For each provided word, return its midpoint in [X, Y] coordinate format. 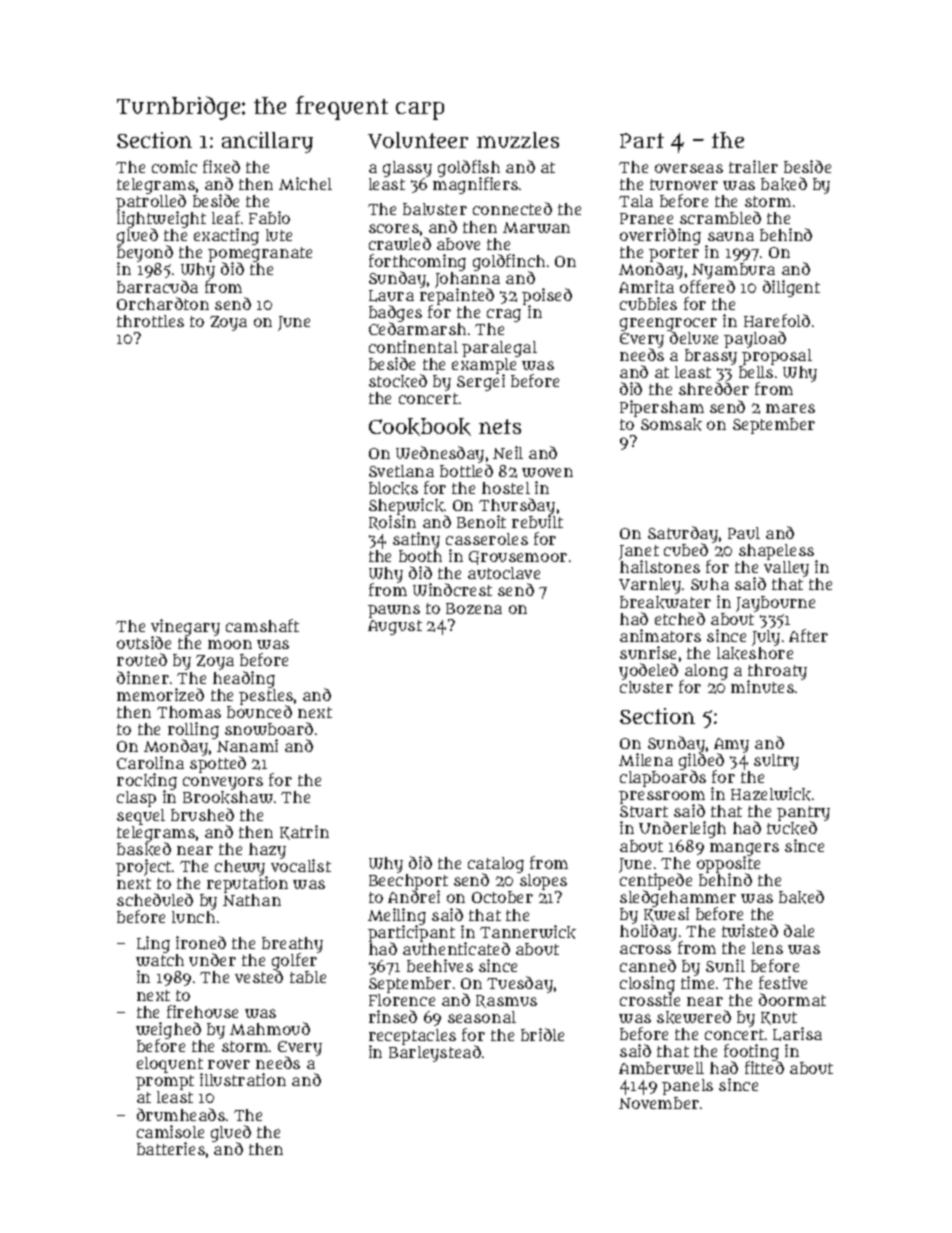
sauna [731, 236]
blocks [393, 488]
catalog [496, 865]
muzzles [518, 140]
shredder [714, 389]
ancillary [267, 142]
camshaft [262, 625]
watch [160, 960]
